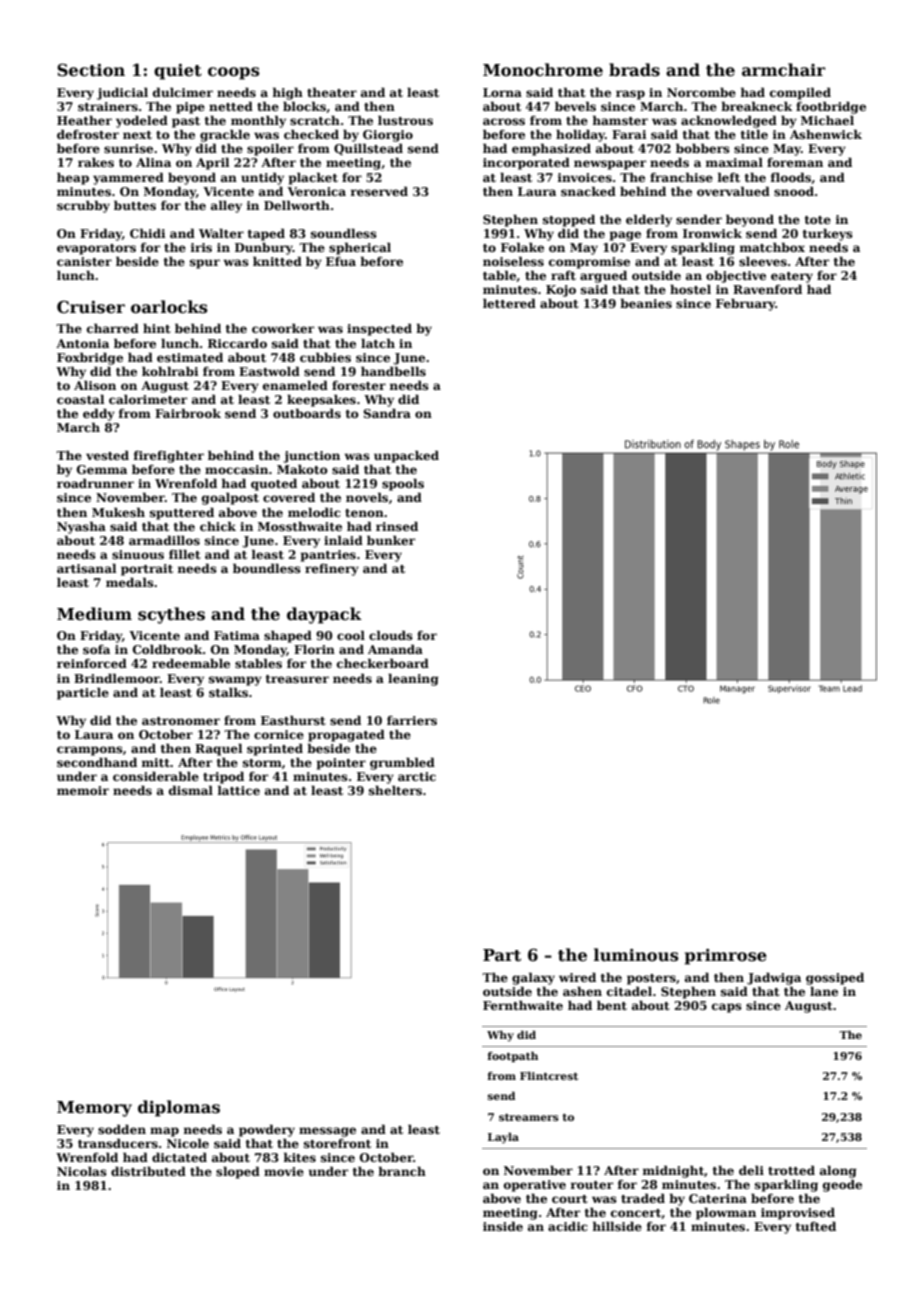 The width and height of the screenshot is (924, 1308). What do you see at coordinates (91, 307) in the screenshot?
I see `Cruiser` at bounding box center [91, 307].
